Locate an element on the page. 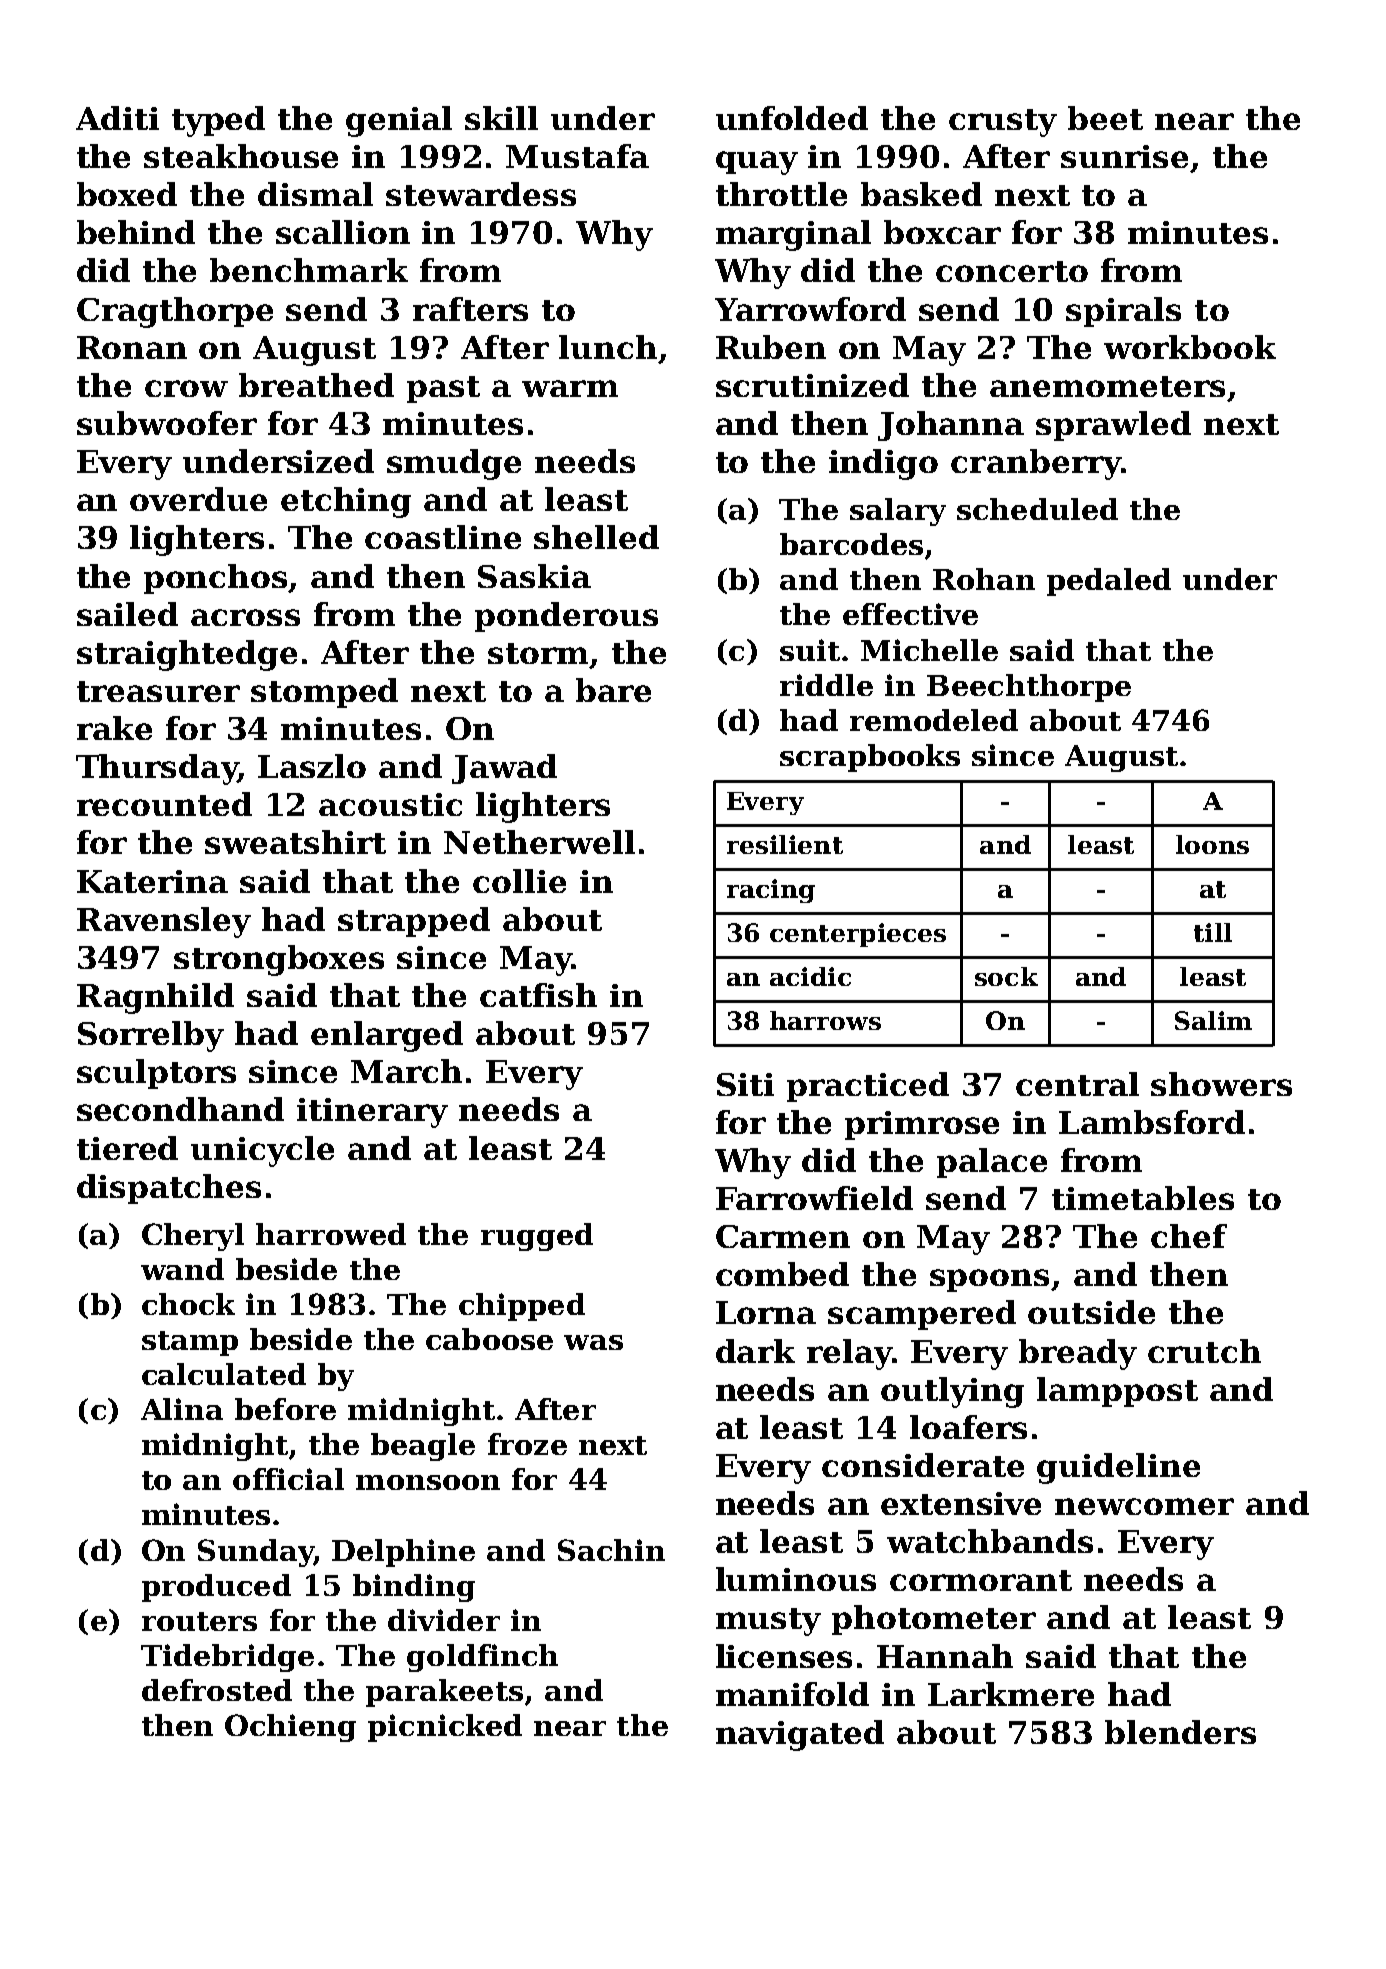  palace is located at coordinates (992, 1163).
